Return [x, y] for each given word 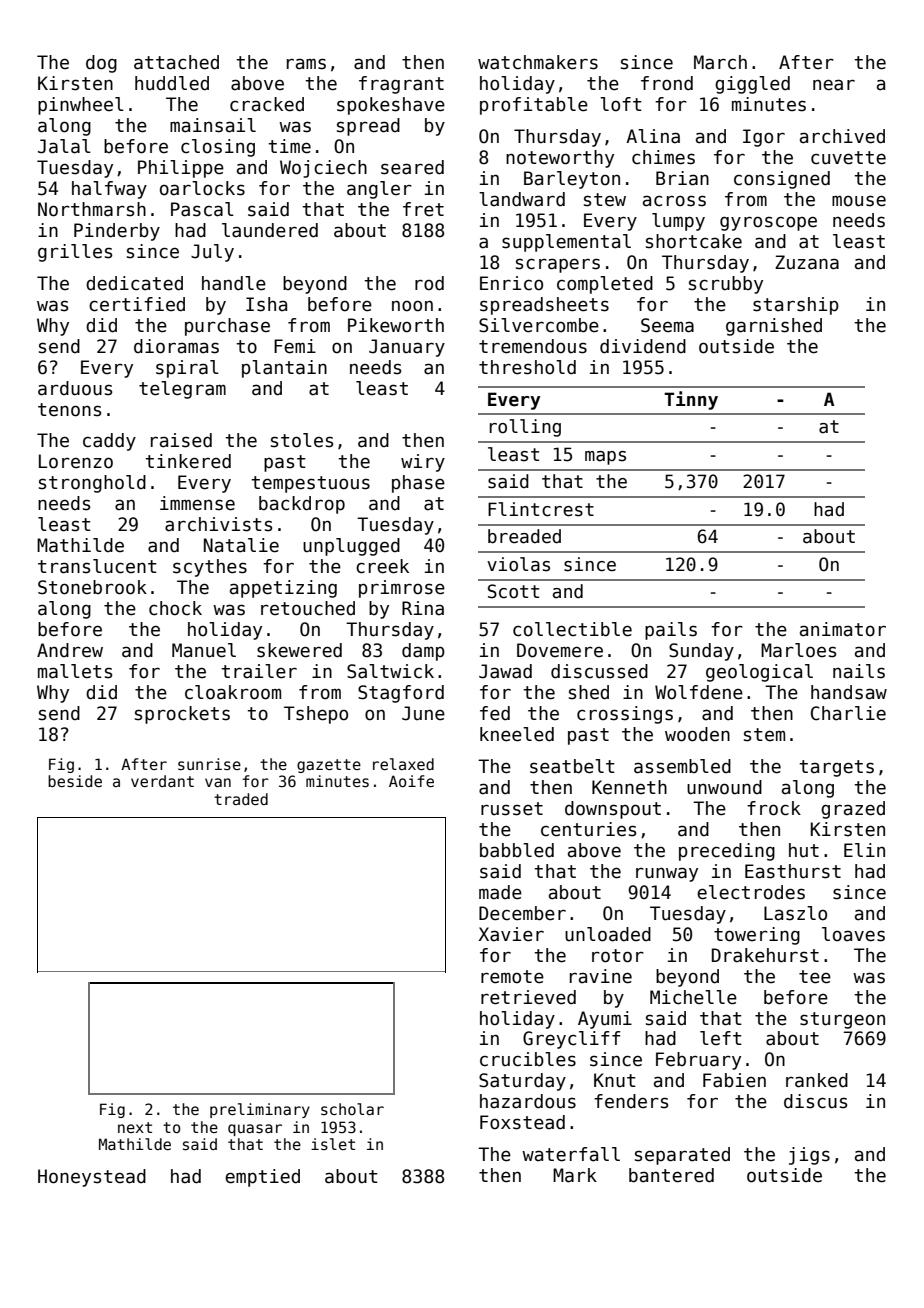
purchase [227, 327]
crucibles [528, 1059]
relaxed [403, 764]
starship [796, 306]
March [720, 62]
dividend [643, 346]
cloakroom [233, 692]
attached [176, 62]
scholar [352, 1109]
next [135, 1127]
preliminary [260, 1110]
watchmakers [538, 62]
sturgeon [842, 1020]
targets [836, 768]
